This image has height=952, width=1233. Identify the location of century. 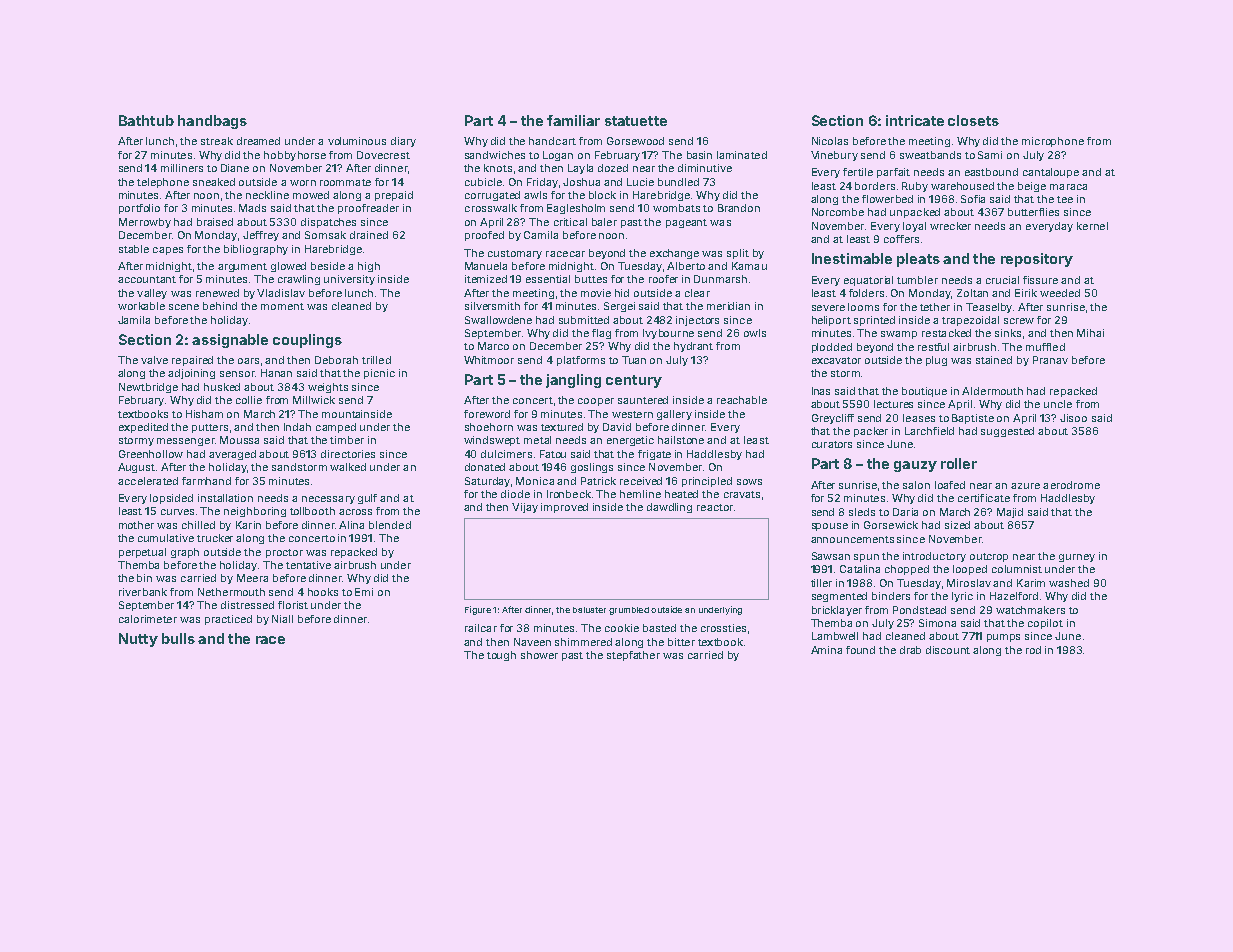
(634, 381).
